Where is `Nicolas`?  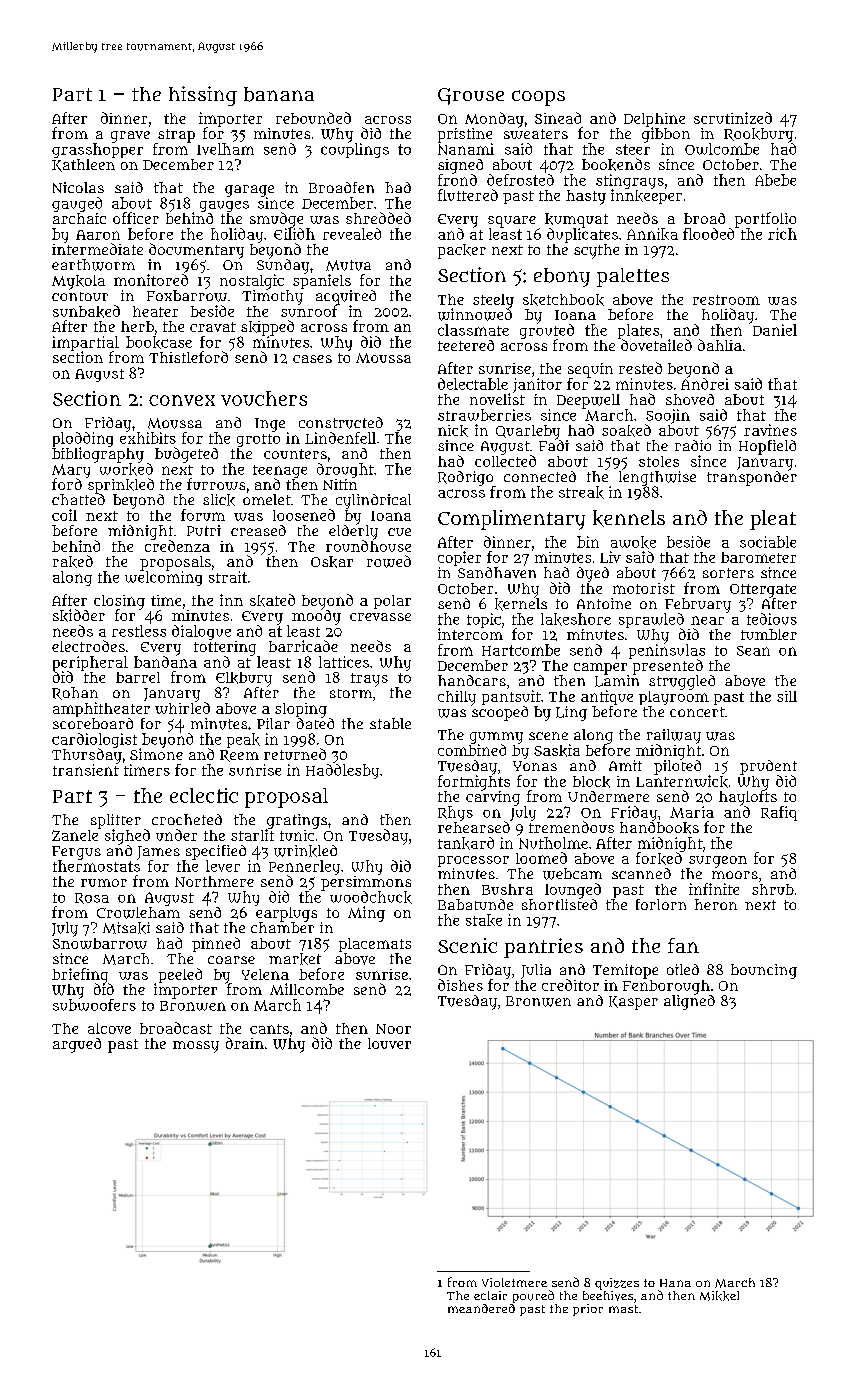 Nicolas is located at coordinates (78, 187).
